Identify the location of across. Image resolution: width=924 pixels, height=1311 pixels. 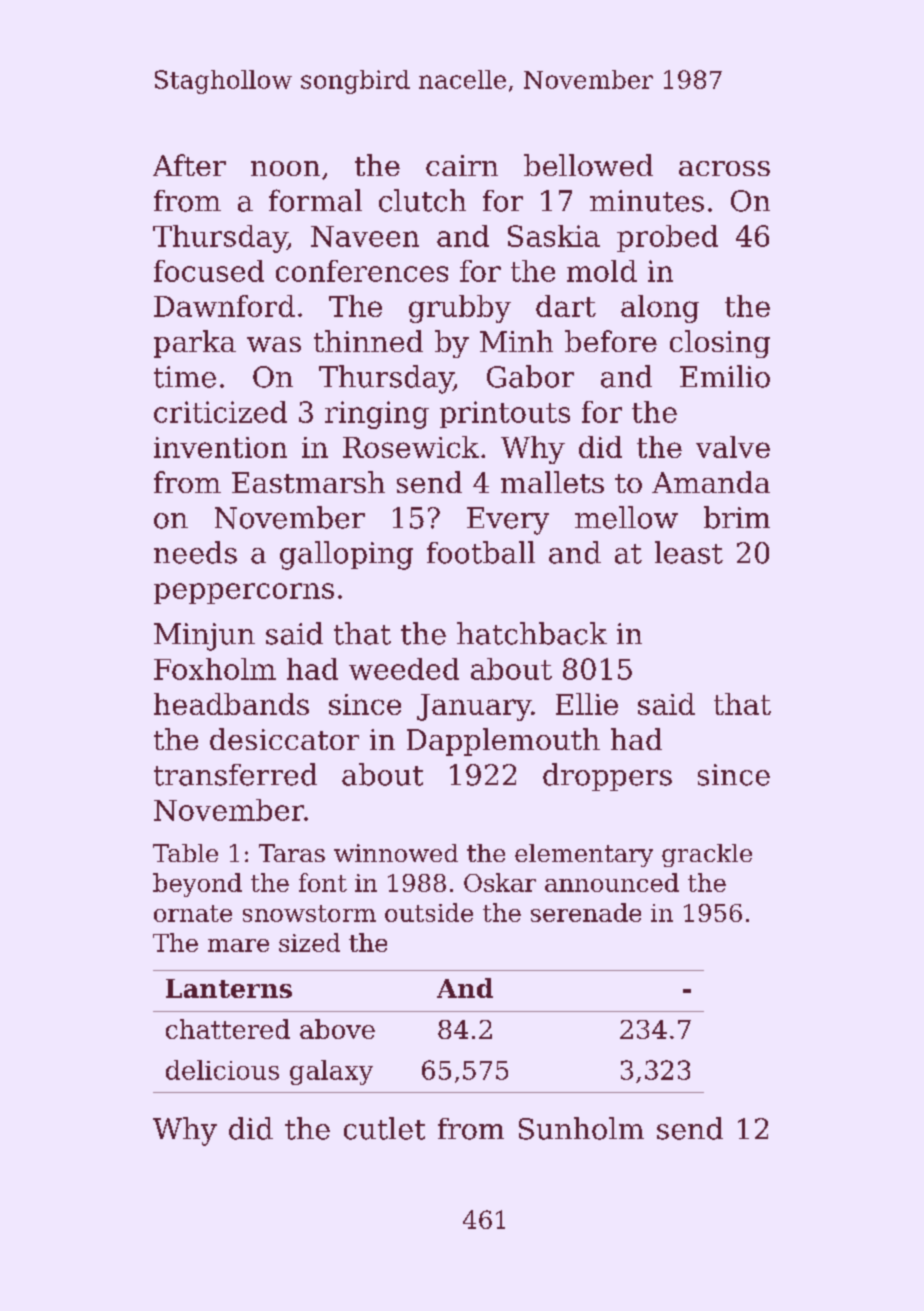
(724, 168).
